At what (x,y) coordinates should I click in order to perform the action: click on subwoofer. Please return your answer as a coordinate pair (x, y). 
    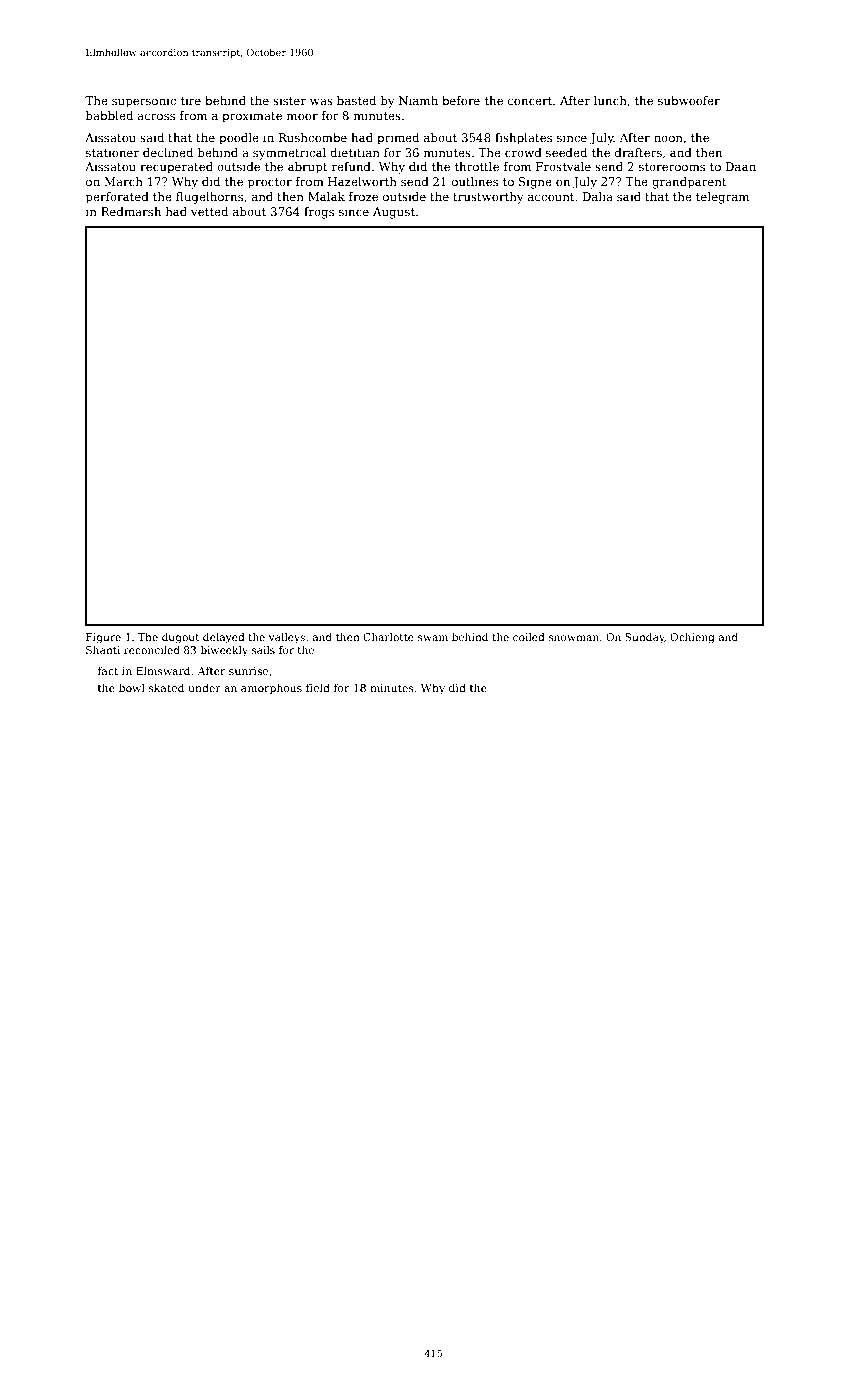
    Looking at the image, I should click on (689, 100).
